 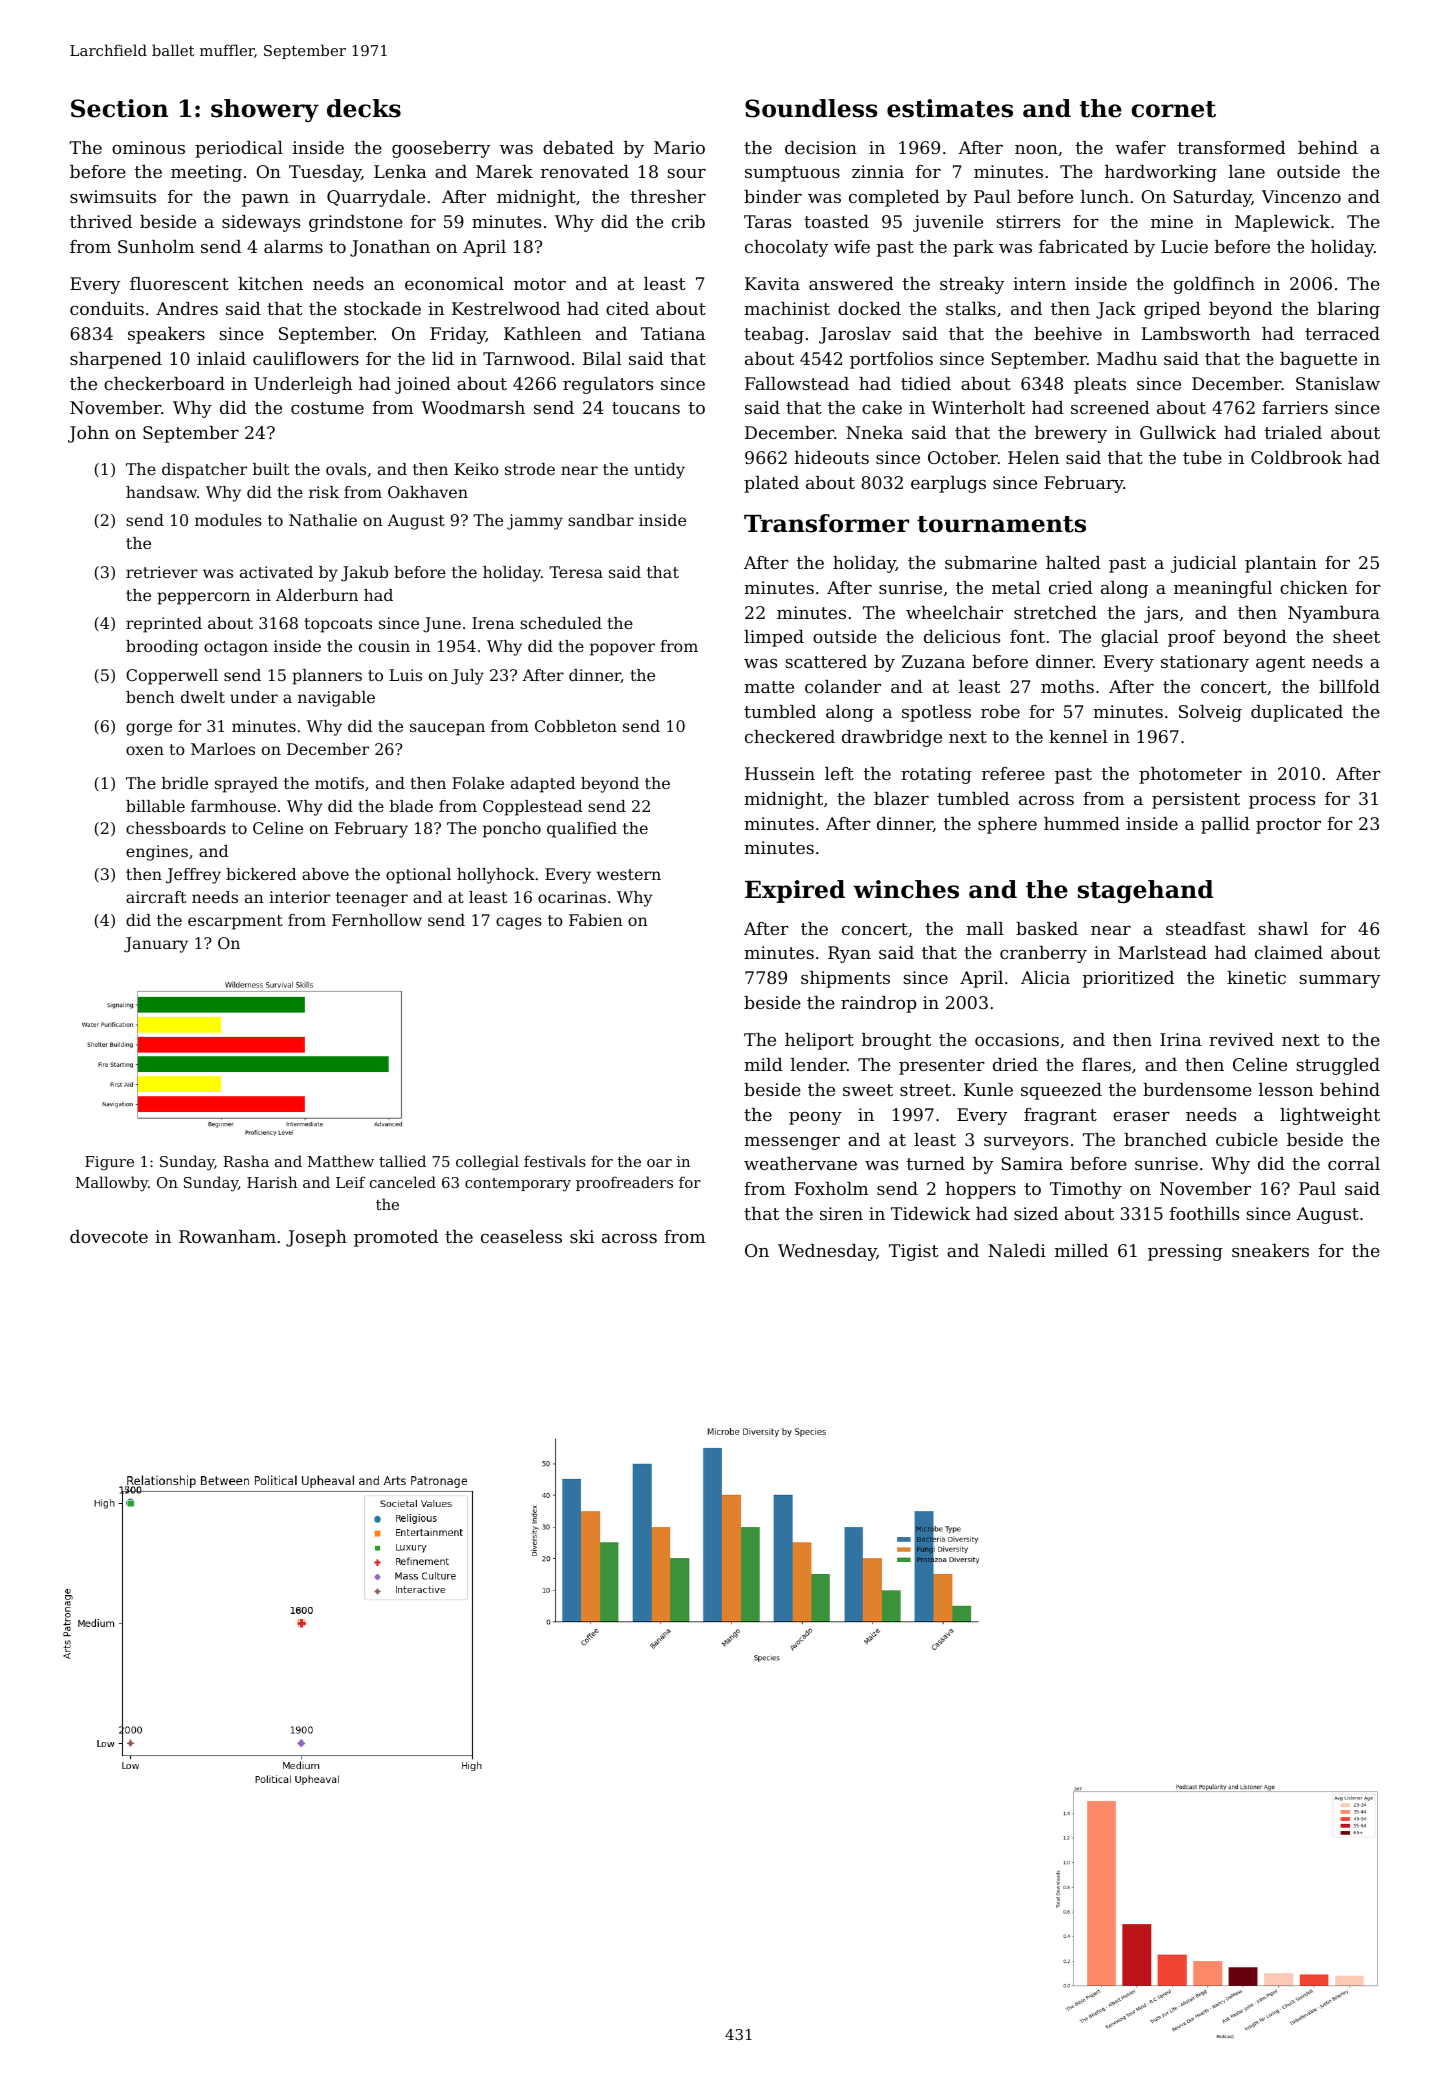 I want to click on billfold, so click(x=1349, y=686).
